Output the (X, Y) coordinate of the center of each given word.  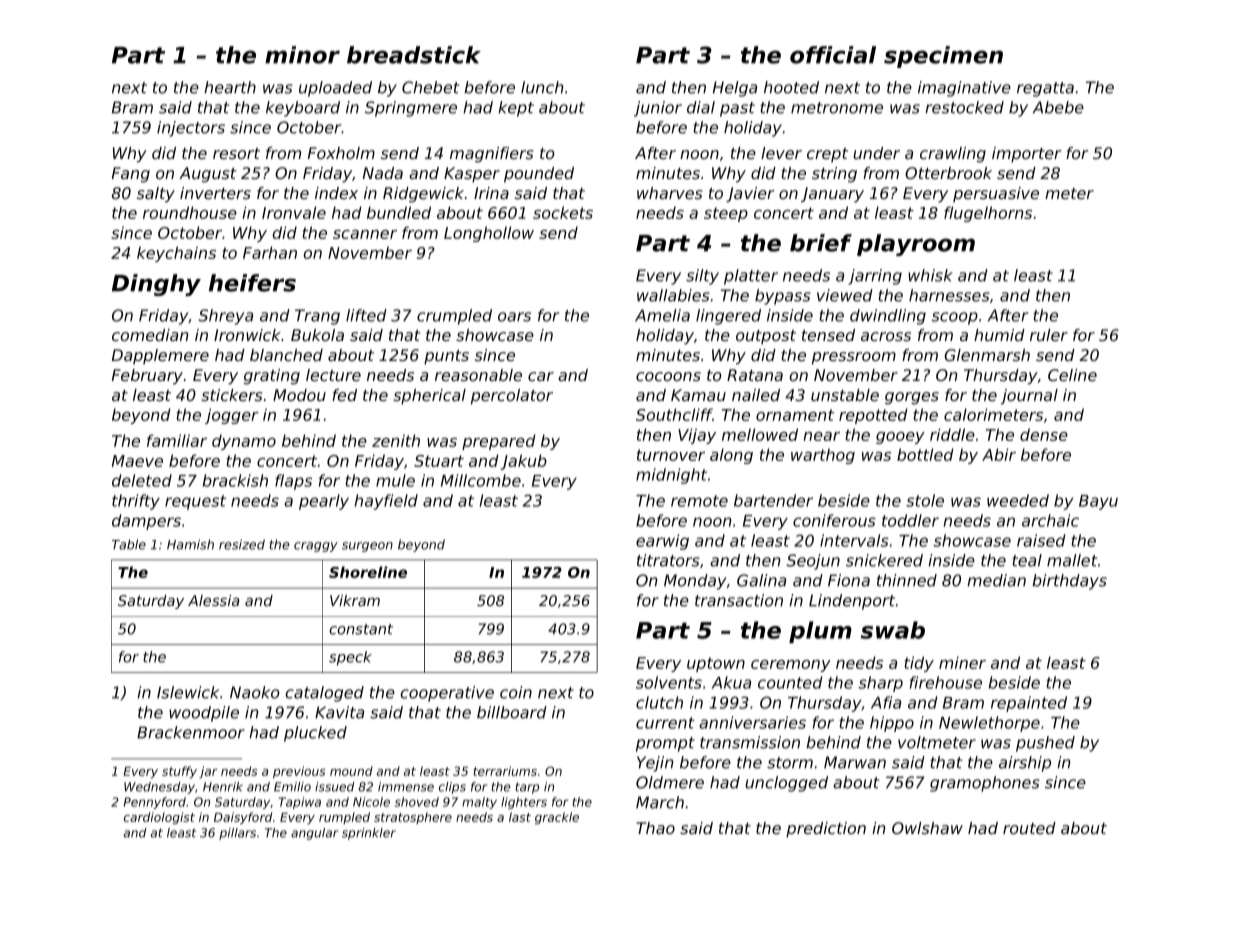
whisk (930, 275)
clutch (659, 702)
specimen (943, 57)
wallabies (673, 295)
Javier (750, 194)
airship (1025, 764)
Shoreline (368, 572)
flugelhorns (988, 214)
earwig (662, 542)
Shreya (225, 317)
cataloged (325, 694)
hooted (791, 87)
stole (925, 500)
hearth (230, 87)
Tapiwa (300, 803)
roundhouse (190, 212)
